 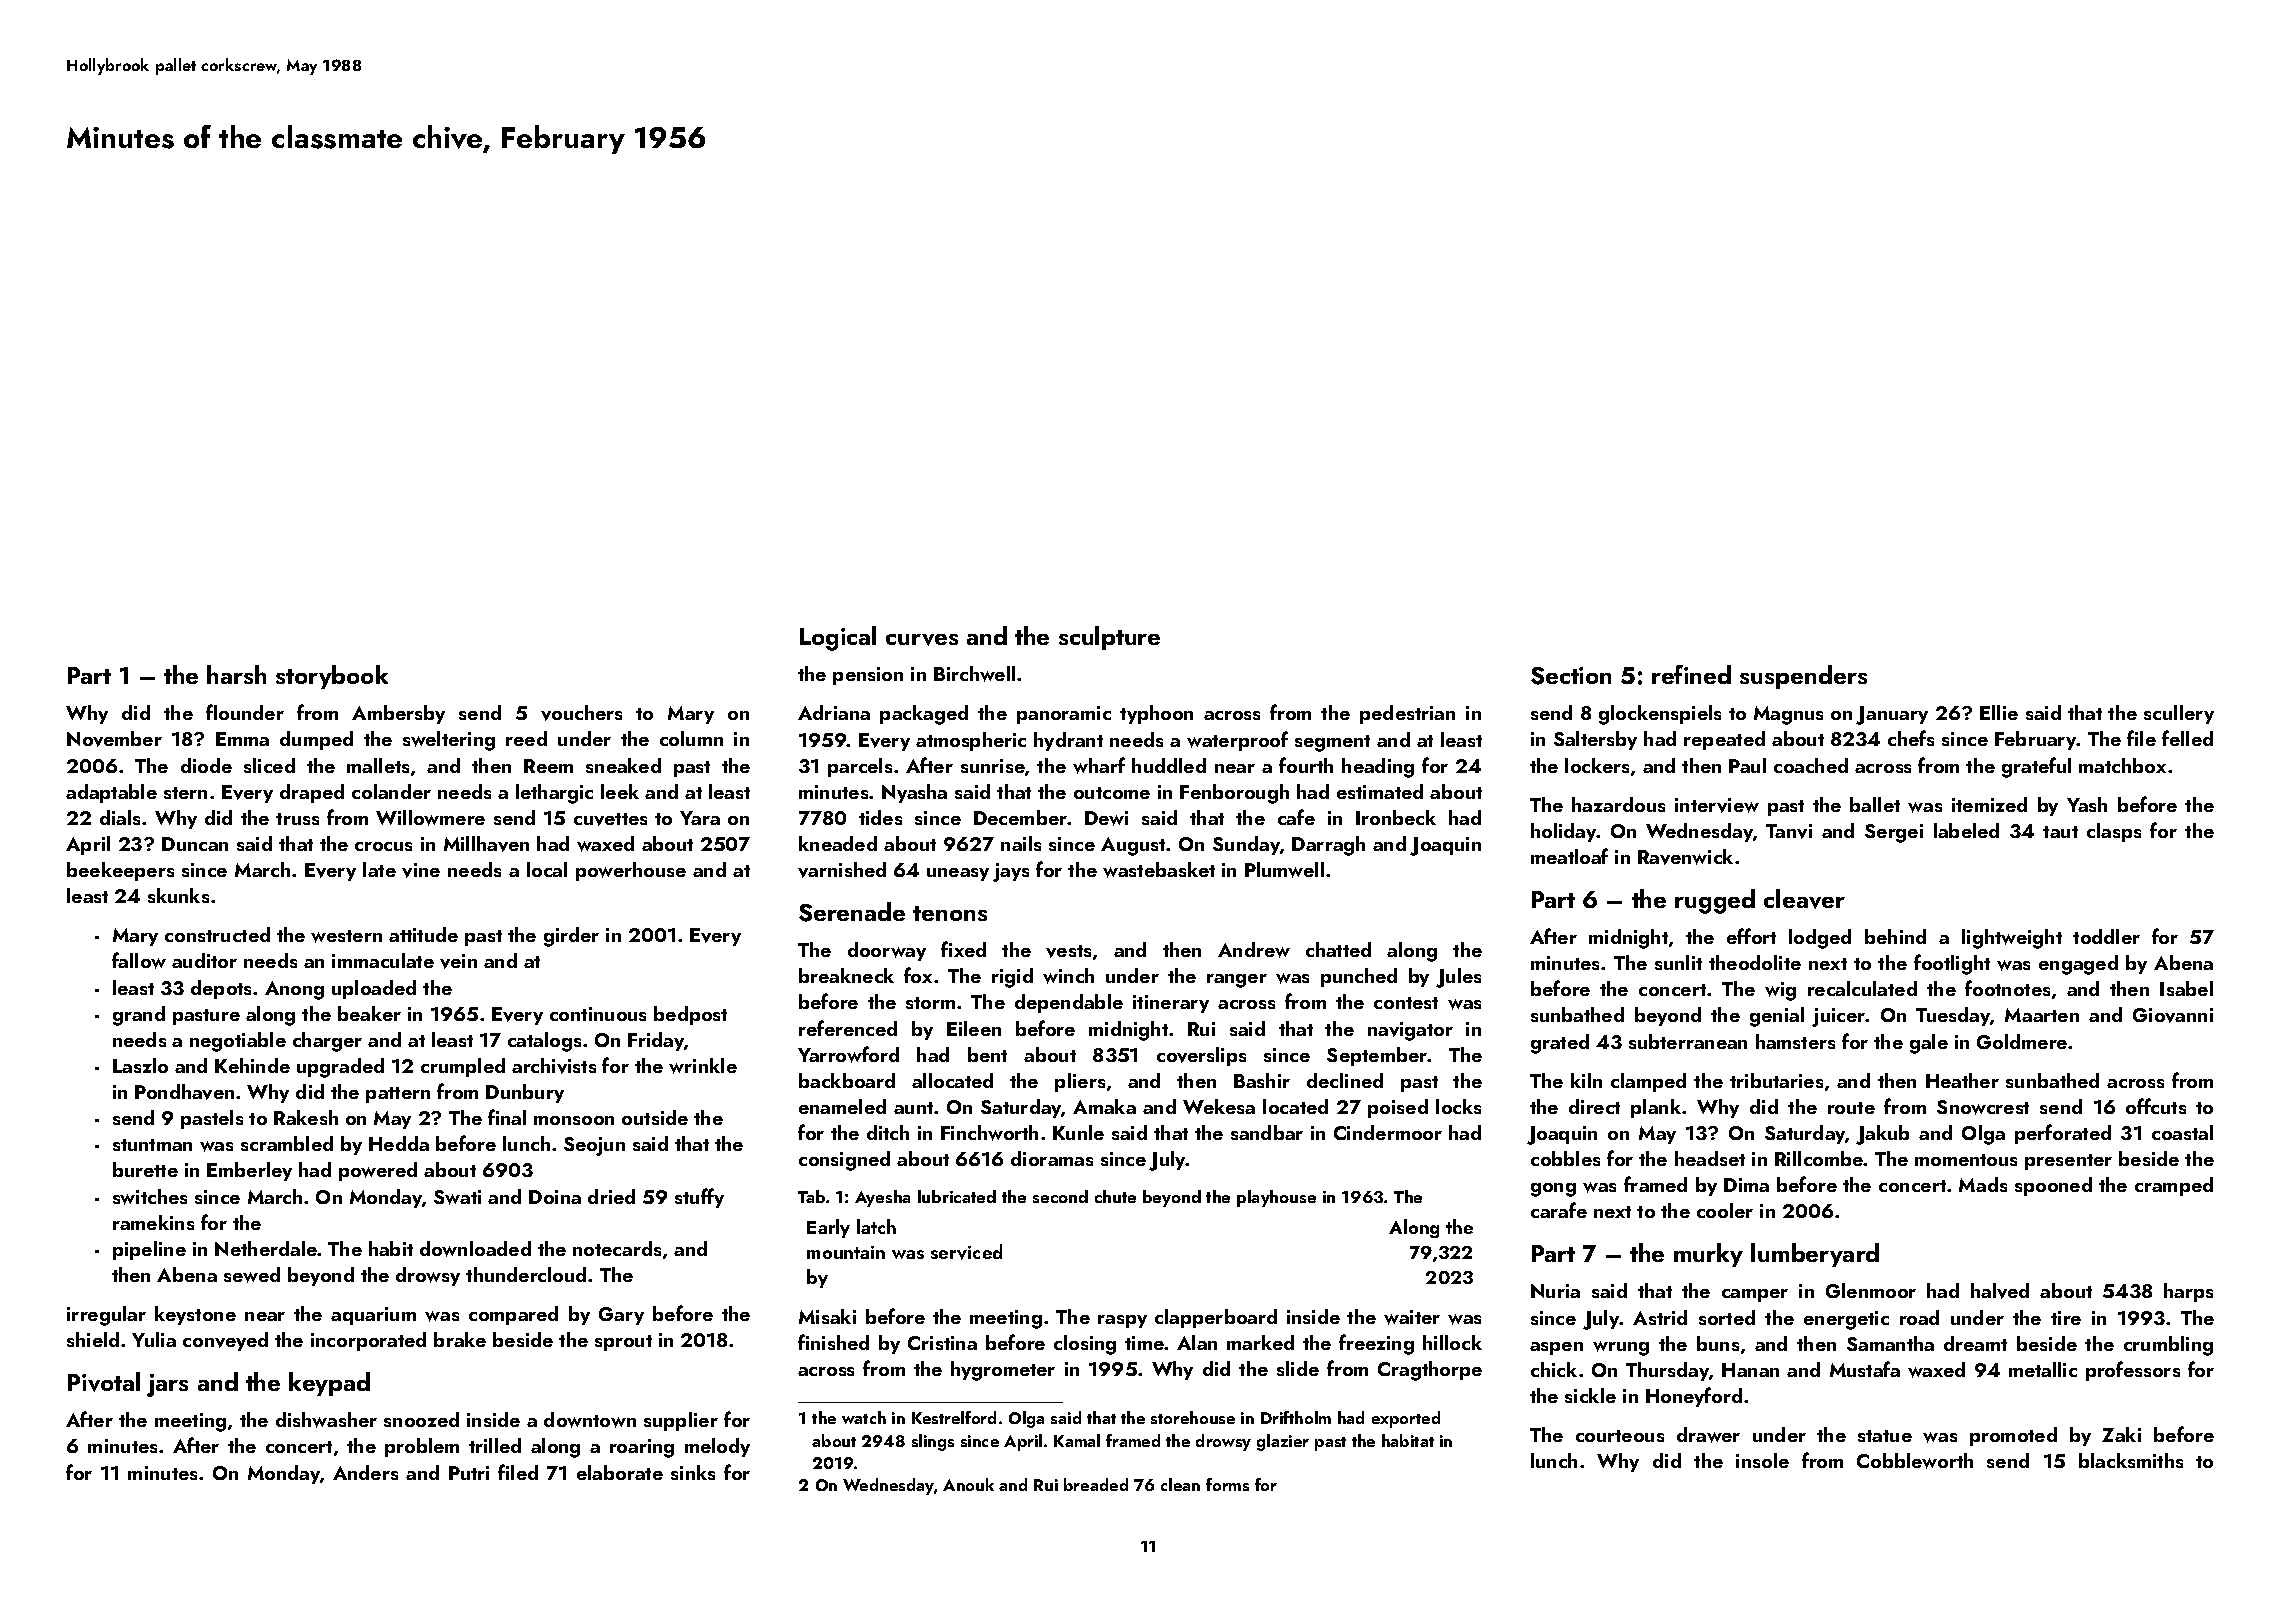 What do you see at coordinates (332, 677) in the screenshot?
I see `storybook` at bounding box center [332, 677].
